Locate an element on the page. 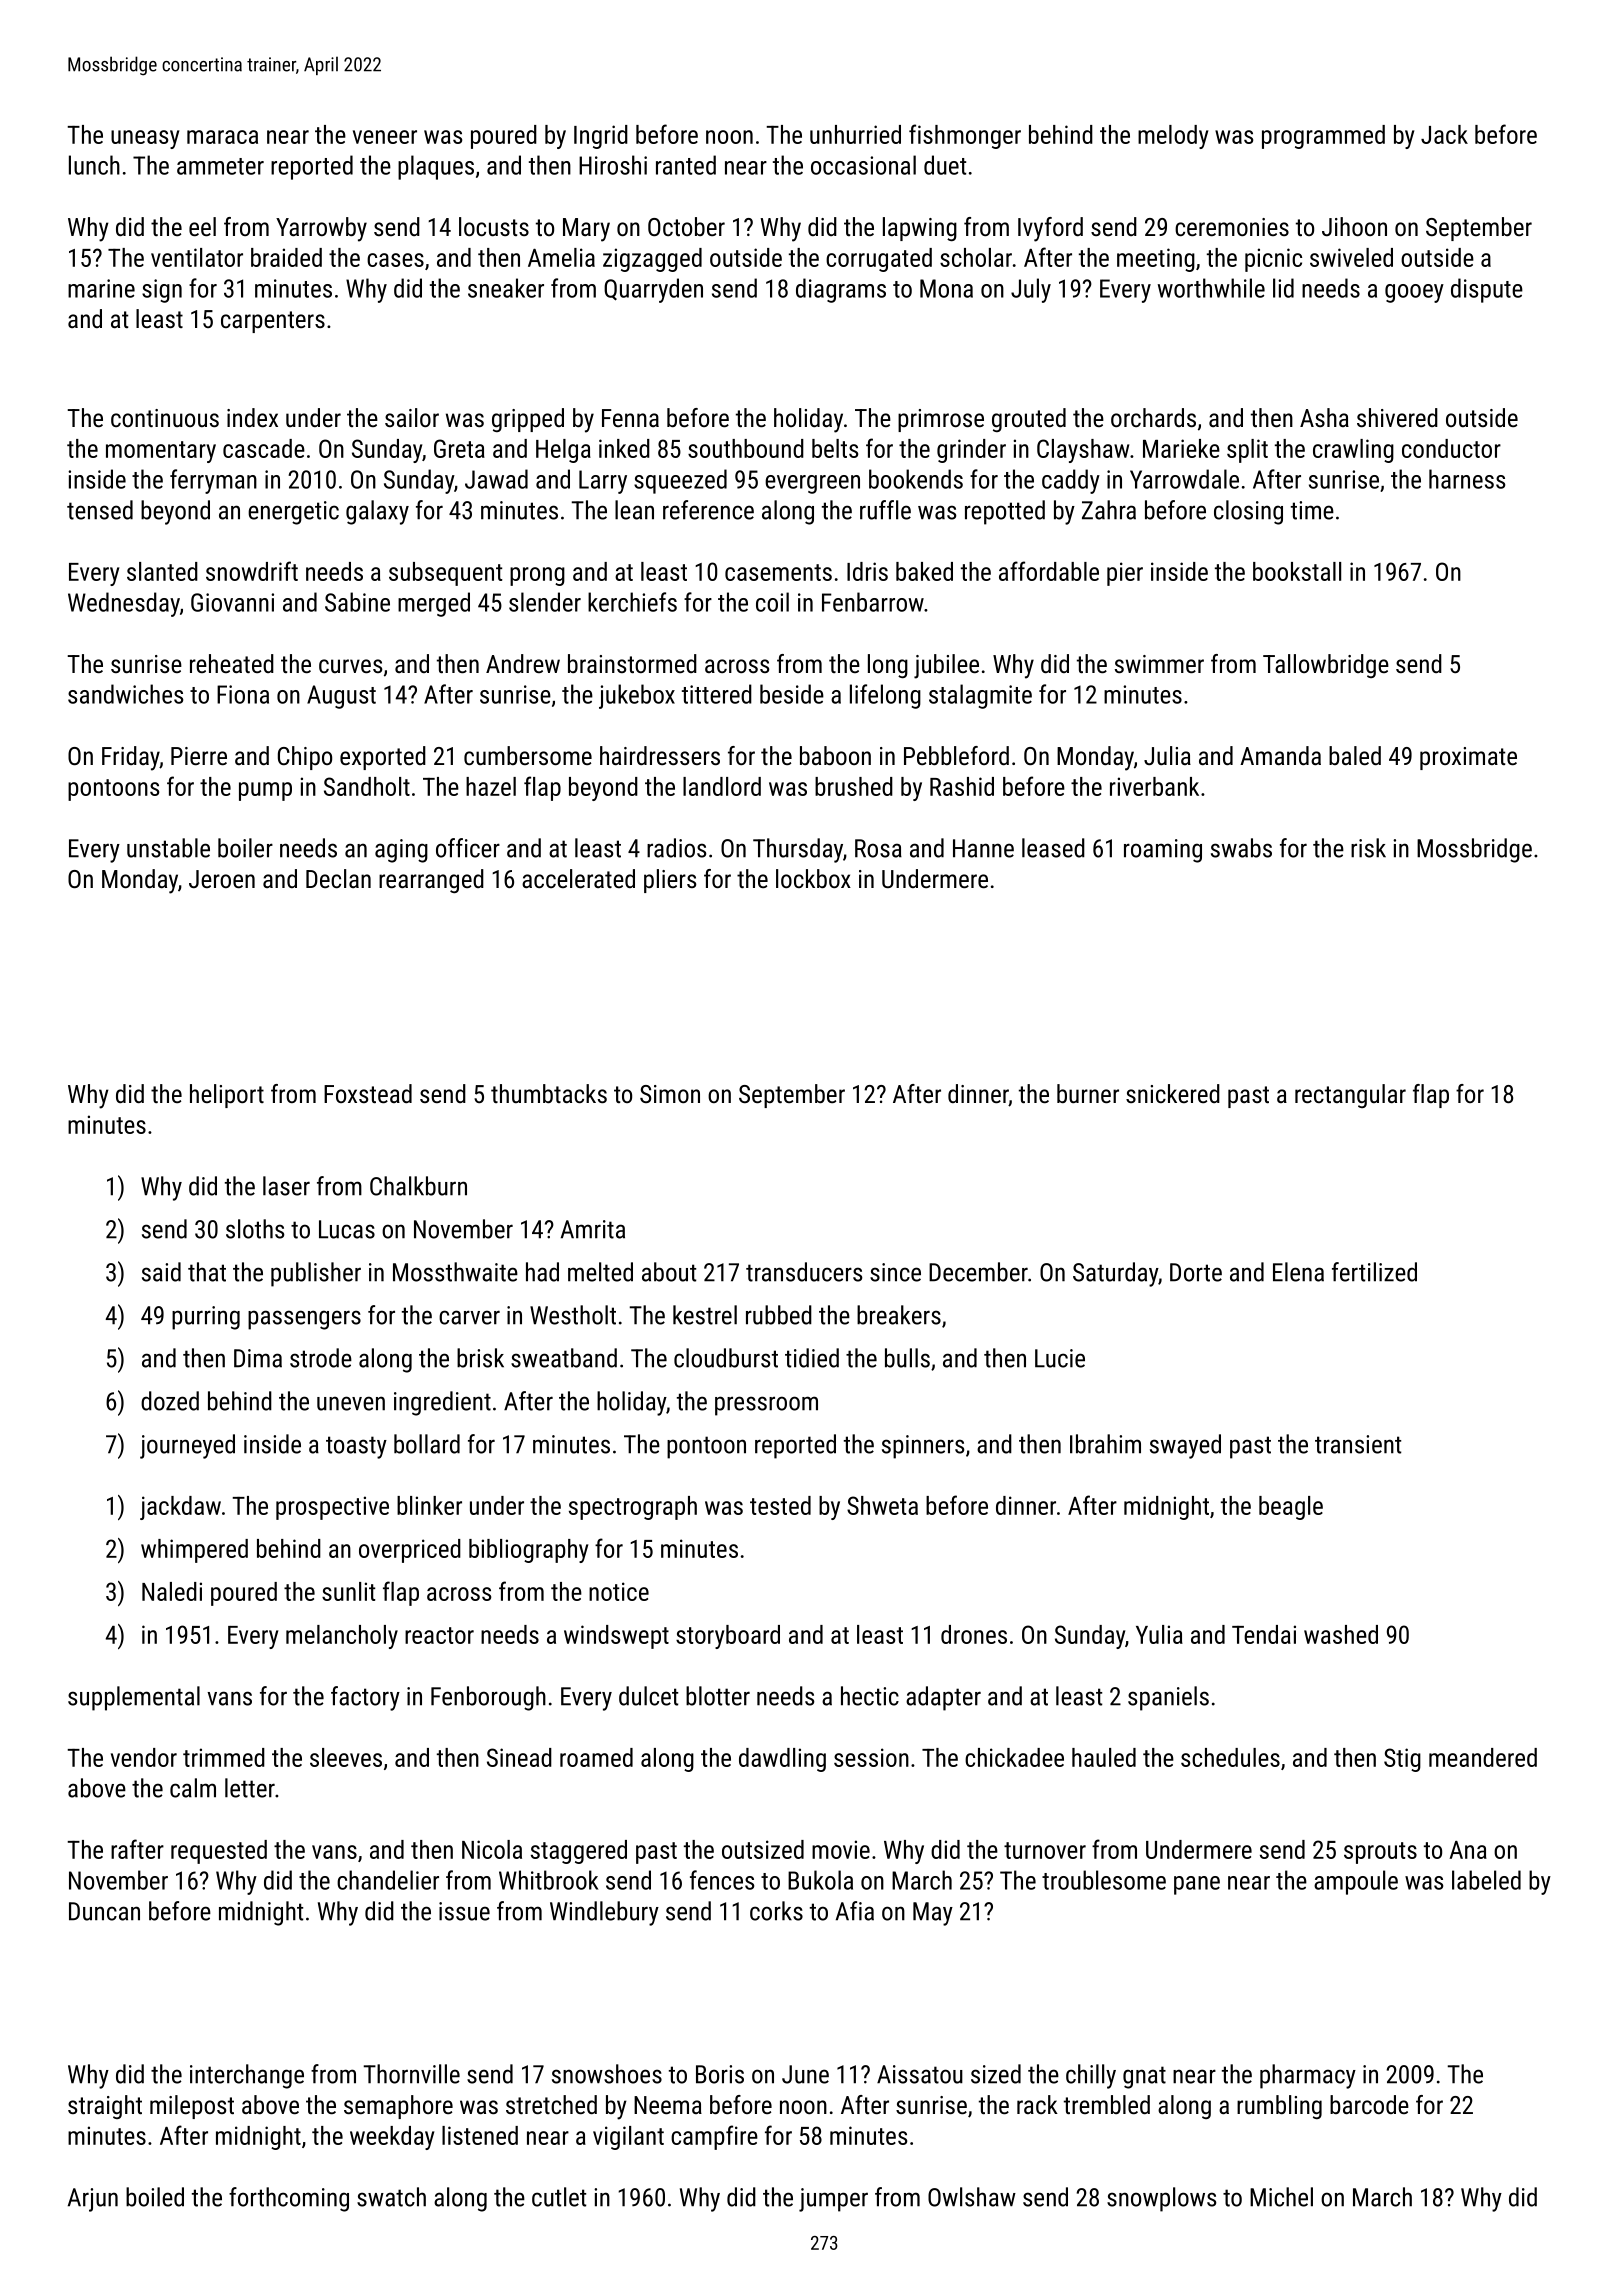 The width and height of the document is (1620, 2292). kerchiefs is located at coordinates (632, 602).
